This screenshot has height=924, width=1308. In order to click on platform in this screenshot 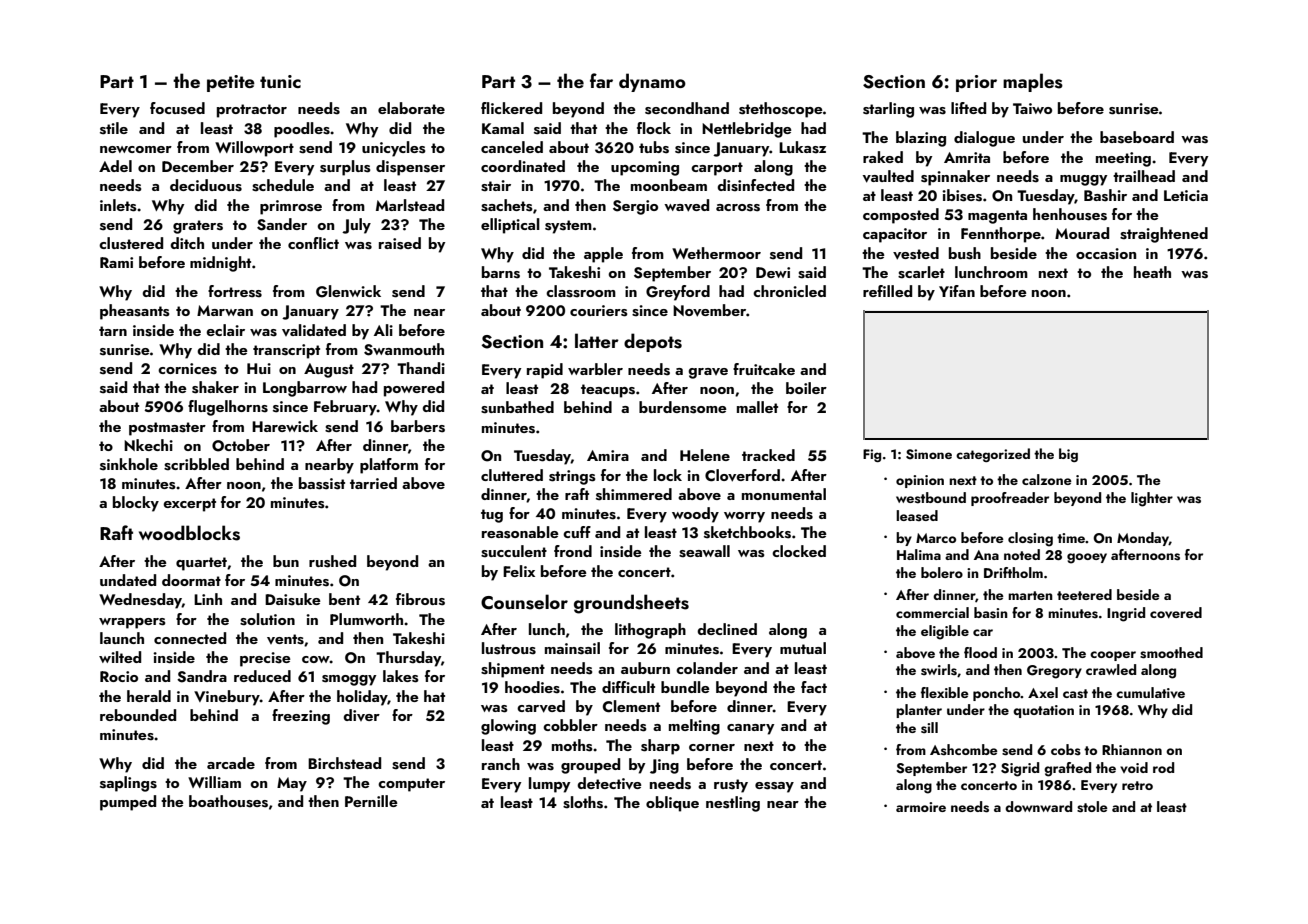, I will do `click(389, 466)`.
